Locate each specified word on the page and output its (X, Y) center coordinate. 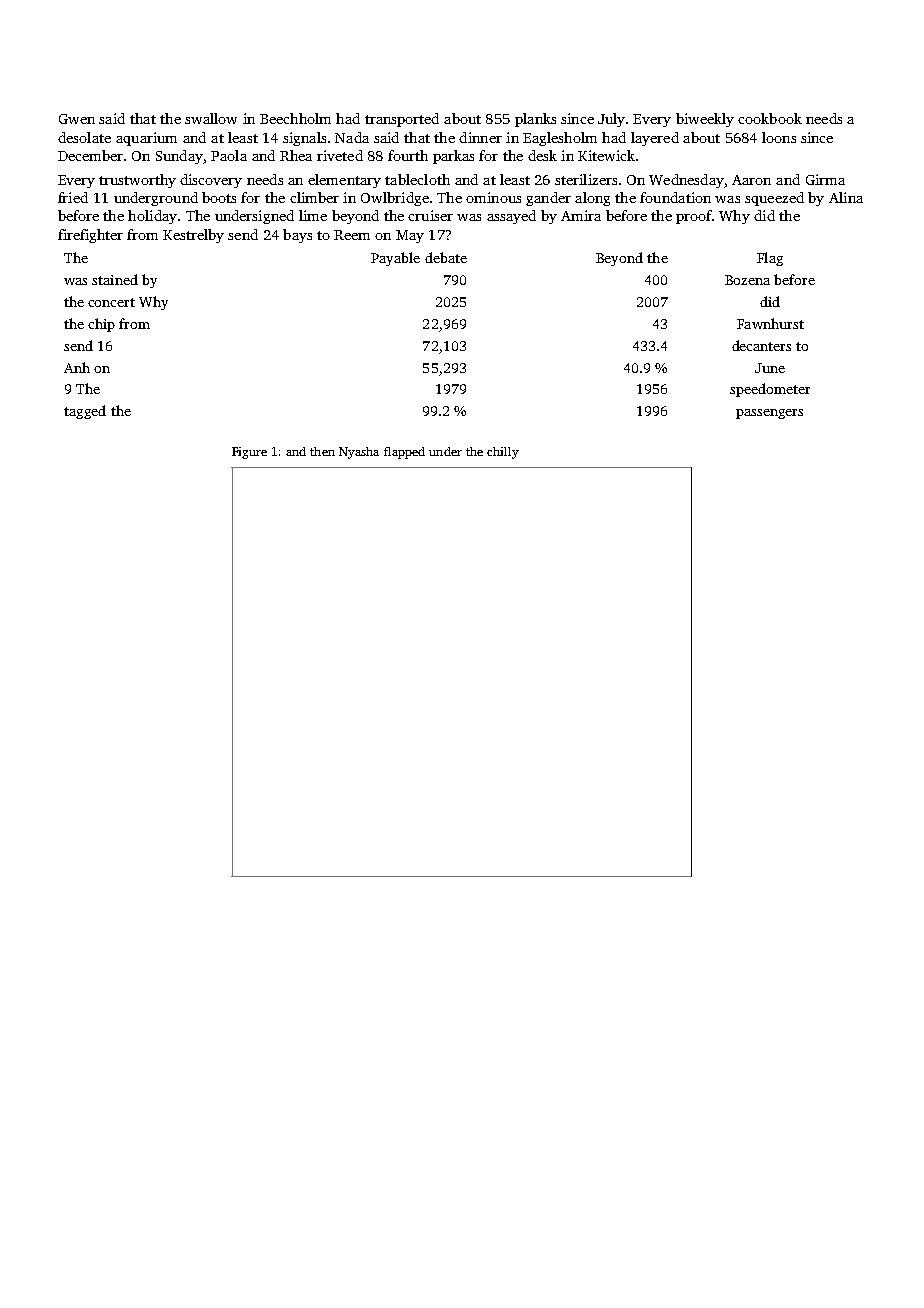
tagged (85, 412)
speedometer (770, 390)
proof (694, 217)
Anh (77, 367)
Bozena (747, 280)
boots (219, 197)
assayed (511, 217)
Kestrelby (193, 236)
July (611, 120)
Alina (846, 197)
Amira (581, 215)
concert (111, 302)
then (322, 451)
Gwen (77, 119)
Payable (395, 259)
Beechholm (295, 118)
